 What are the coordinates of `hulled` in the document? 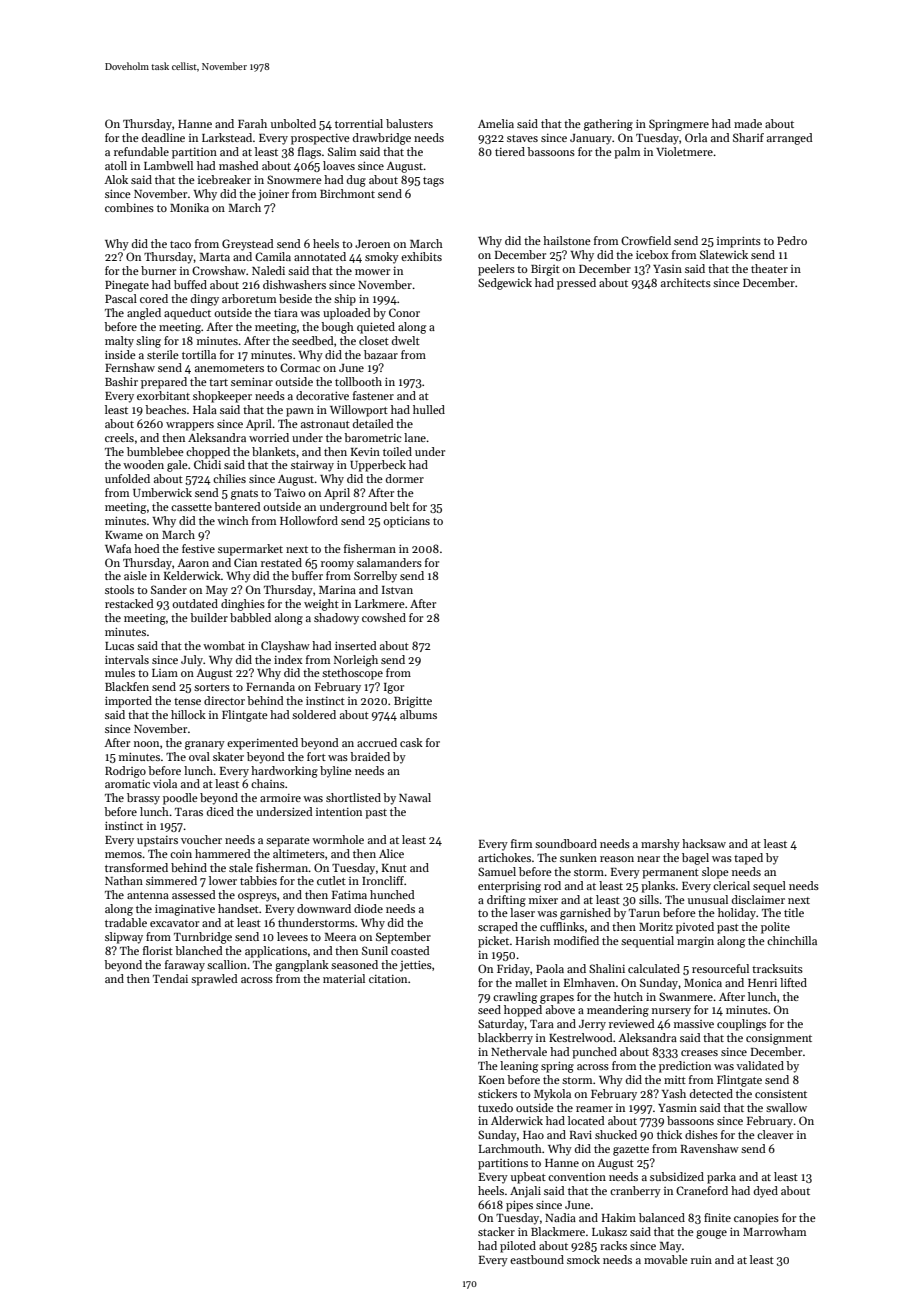 It's located at (429, 409).
